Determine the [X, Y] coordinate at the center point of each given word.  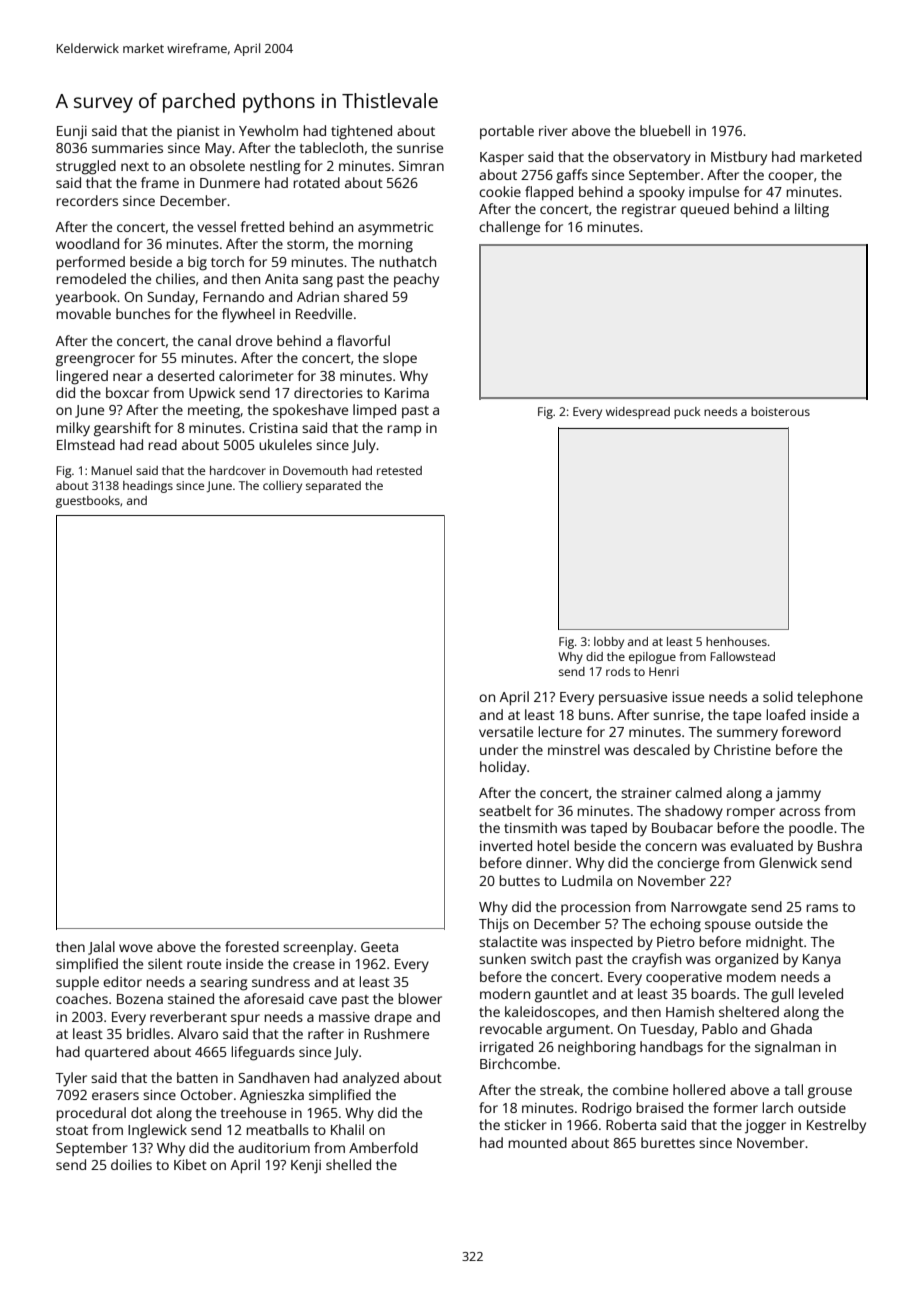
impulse [714, 193]
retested [399, 470]
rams [822, 908]
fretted [262, 226]
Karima [407, 393]
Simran [421, 166]
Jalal [101, 948]
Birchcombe [518, 1063]
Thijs [494, 925]
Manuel [111, 470]
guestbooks [88, 502]
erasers [115, 1096]
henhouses [736, 641]
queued [704, 210]
